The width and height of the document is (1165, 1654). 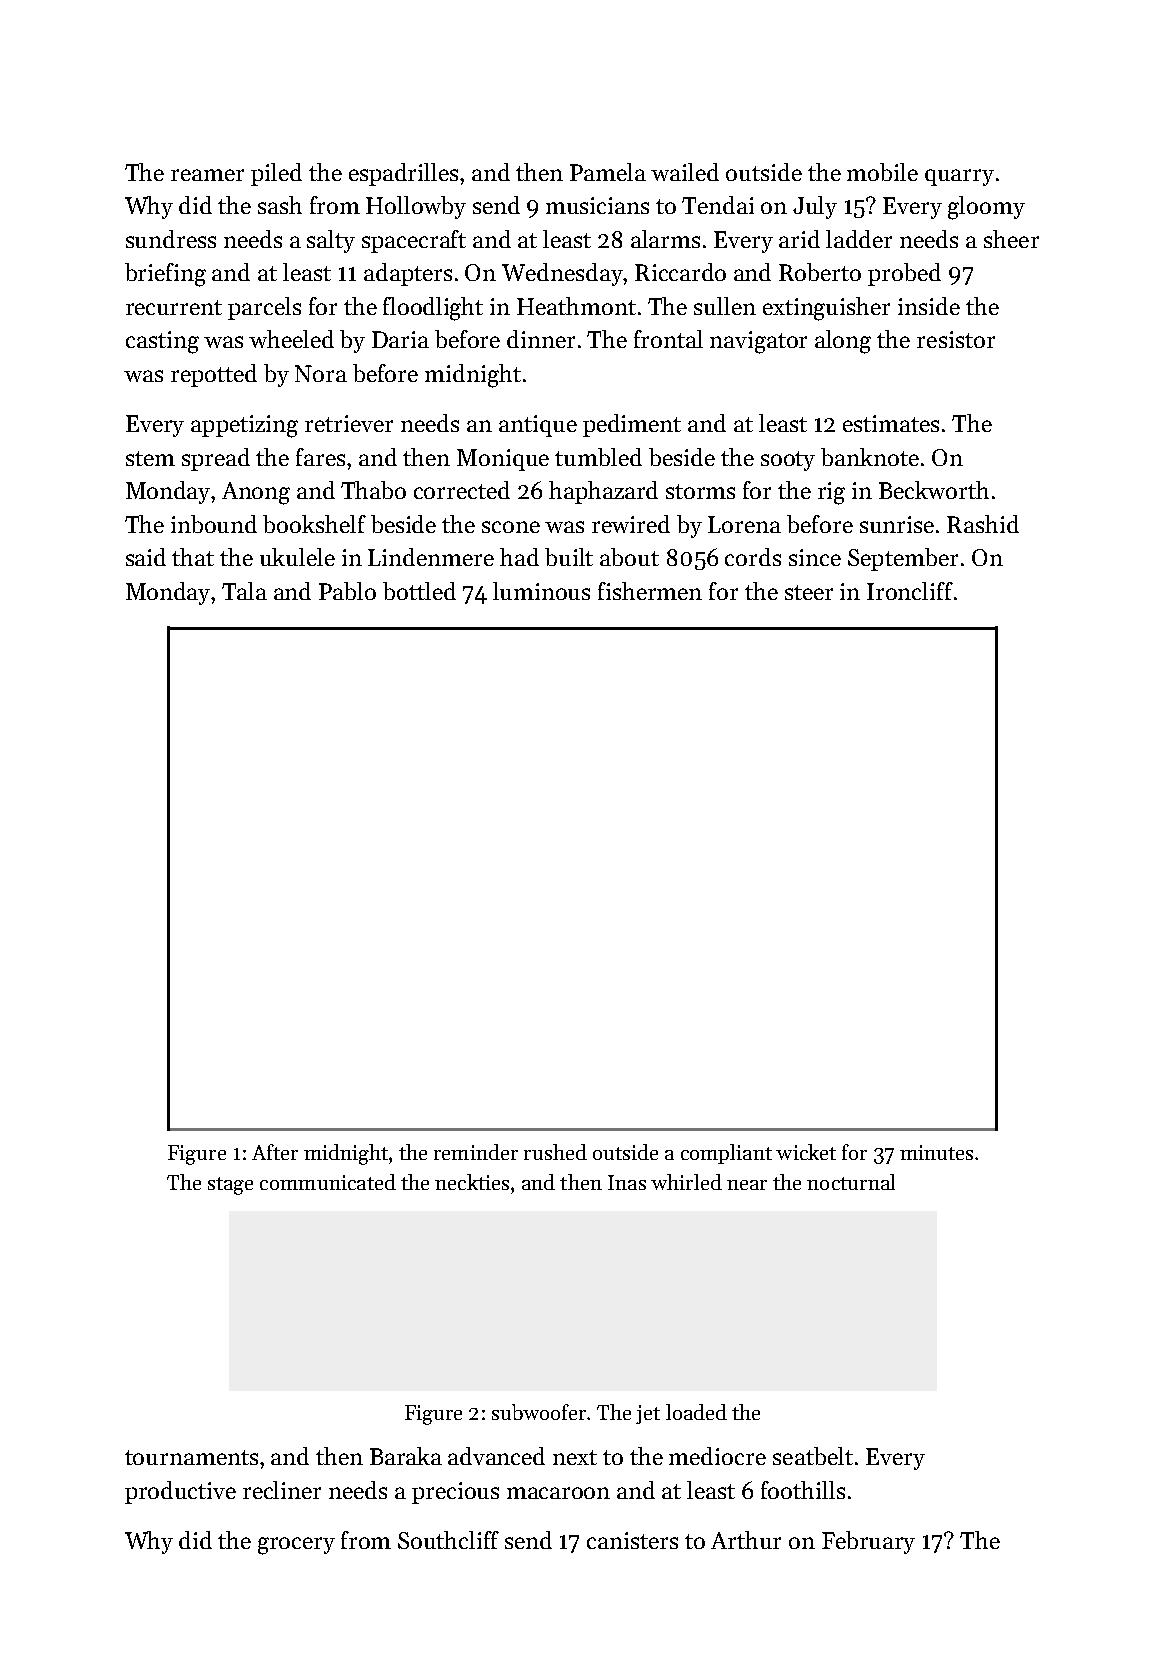 I want to click on mobile, so click(x=882, y=172).
